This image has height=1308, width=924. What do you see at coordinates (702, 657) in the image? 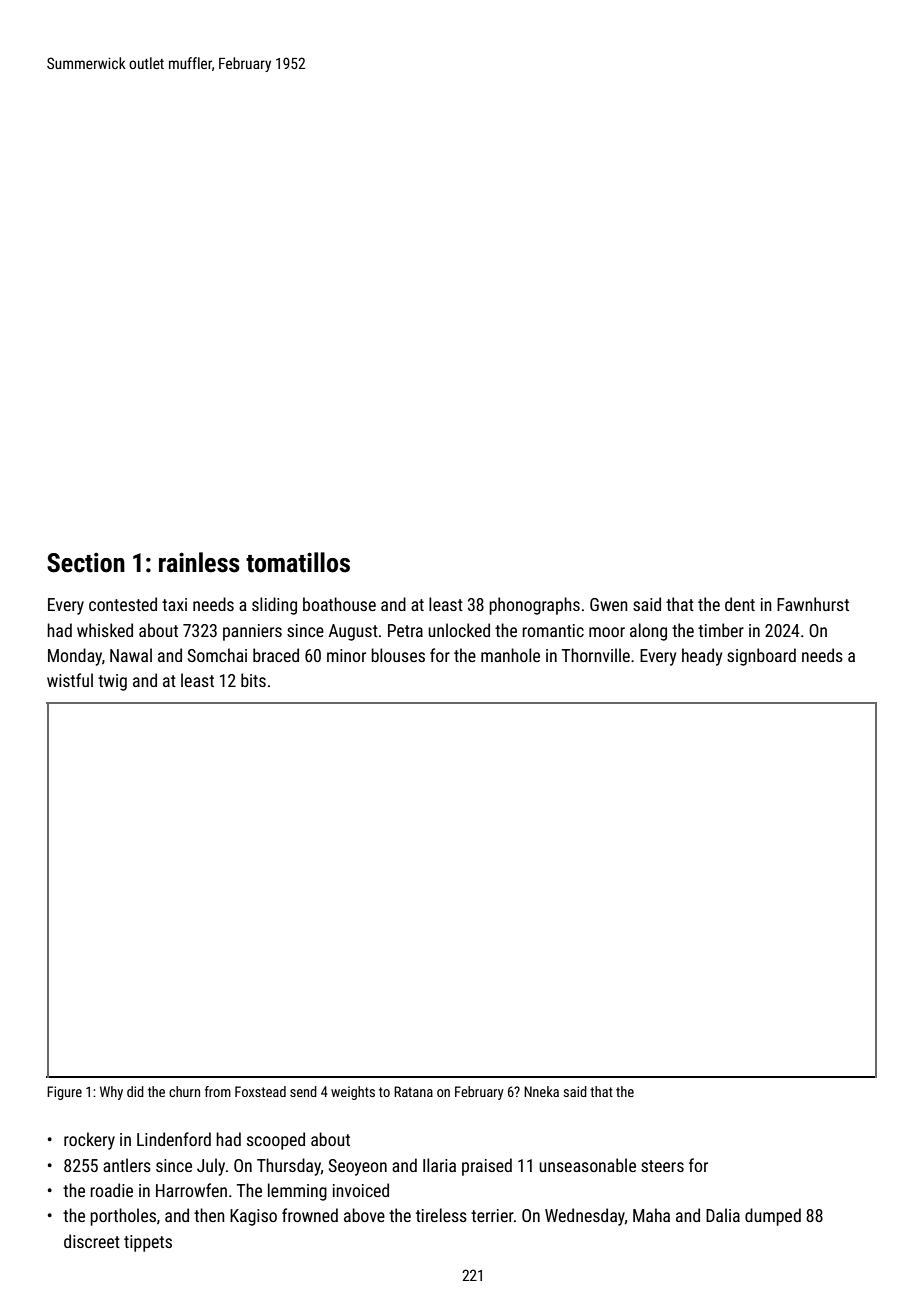
I see `heady` at bounding box center [702, 657].
